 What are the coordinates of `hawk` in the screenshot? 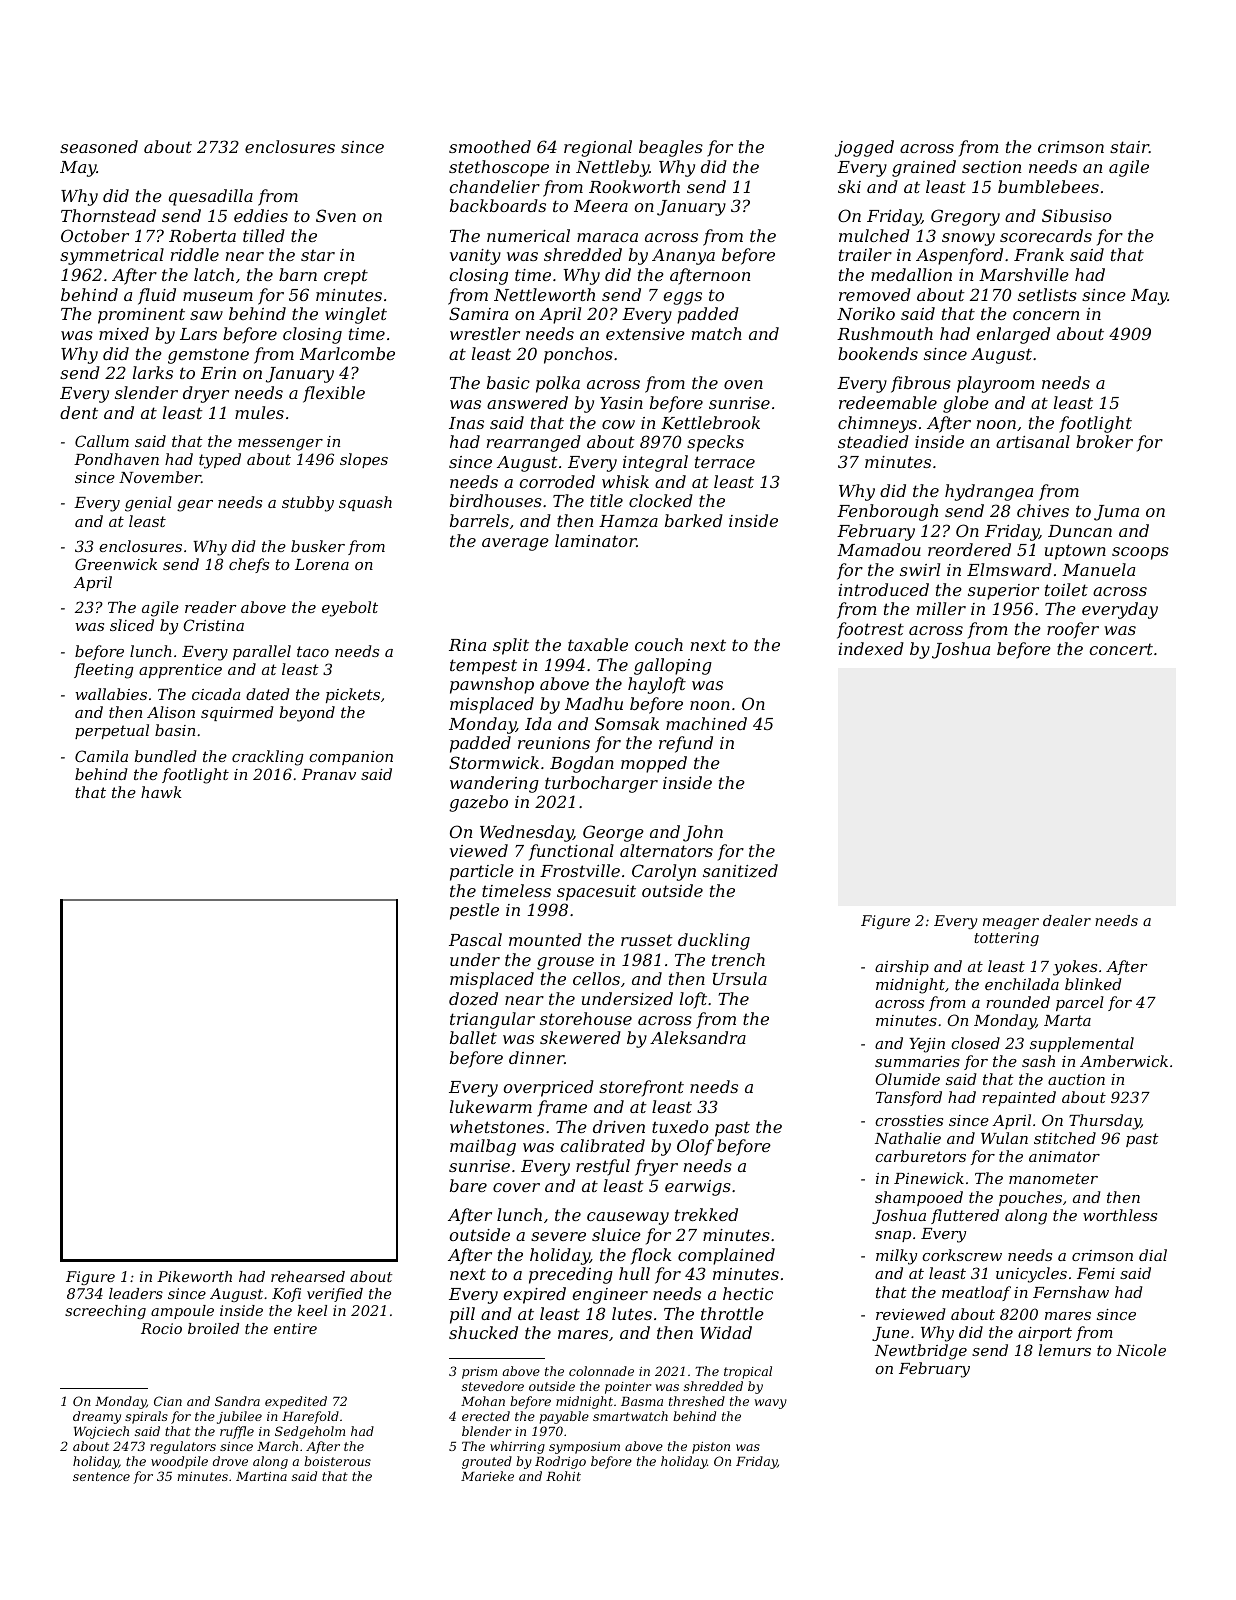 It's located at (161, 792).
